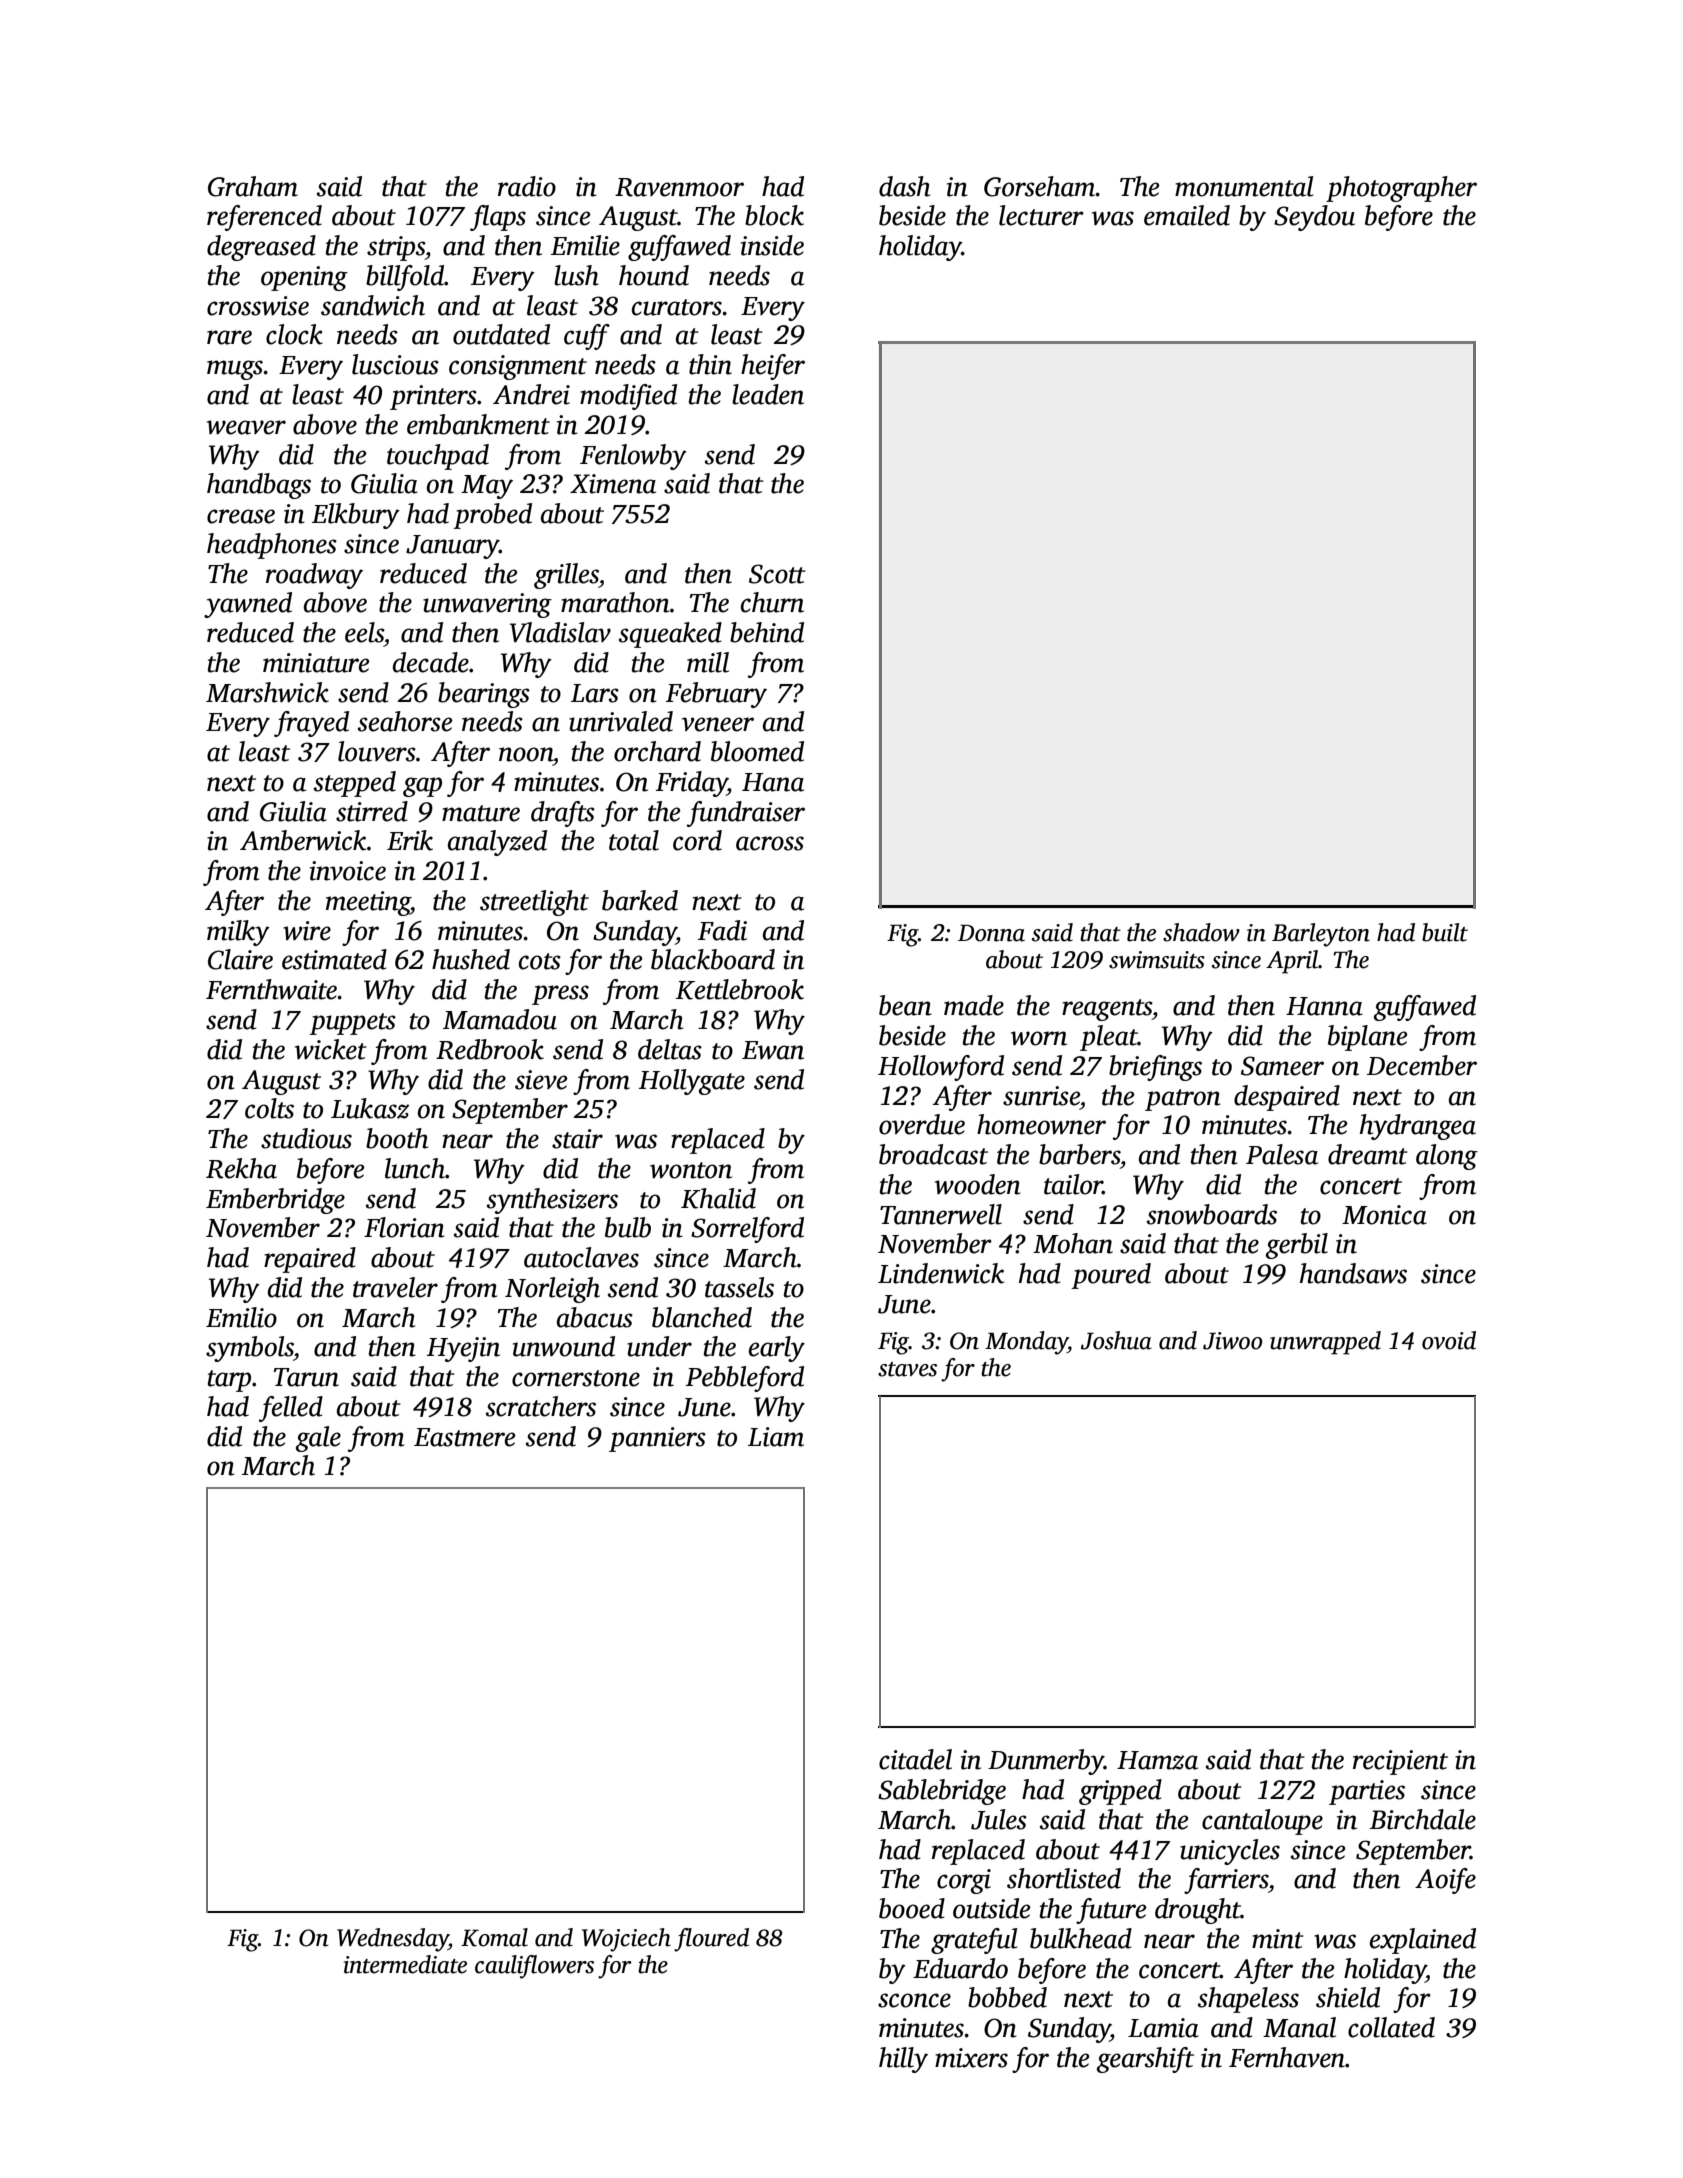  What do you see at coordinates (1422, 1065) in the screenshot?
I see `December` at bounding box center [1422, 1065].
